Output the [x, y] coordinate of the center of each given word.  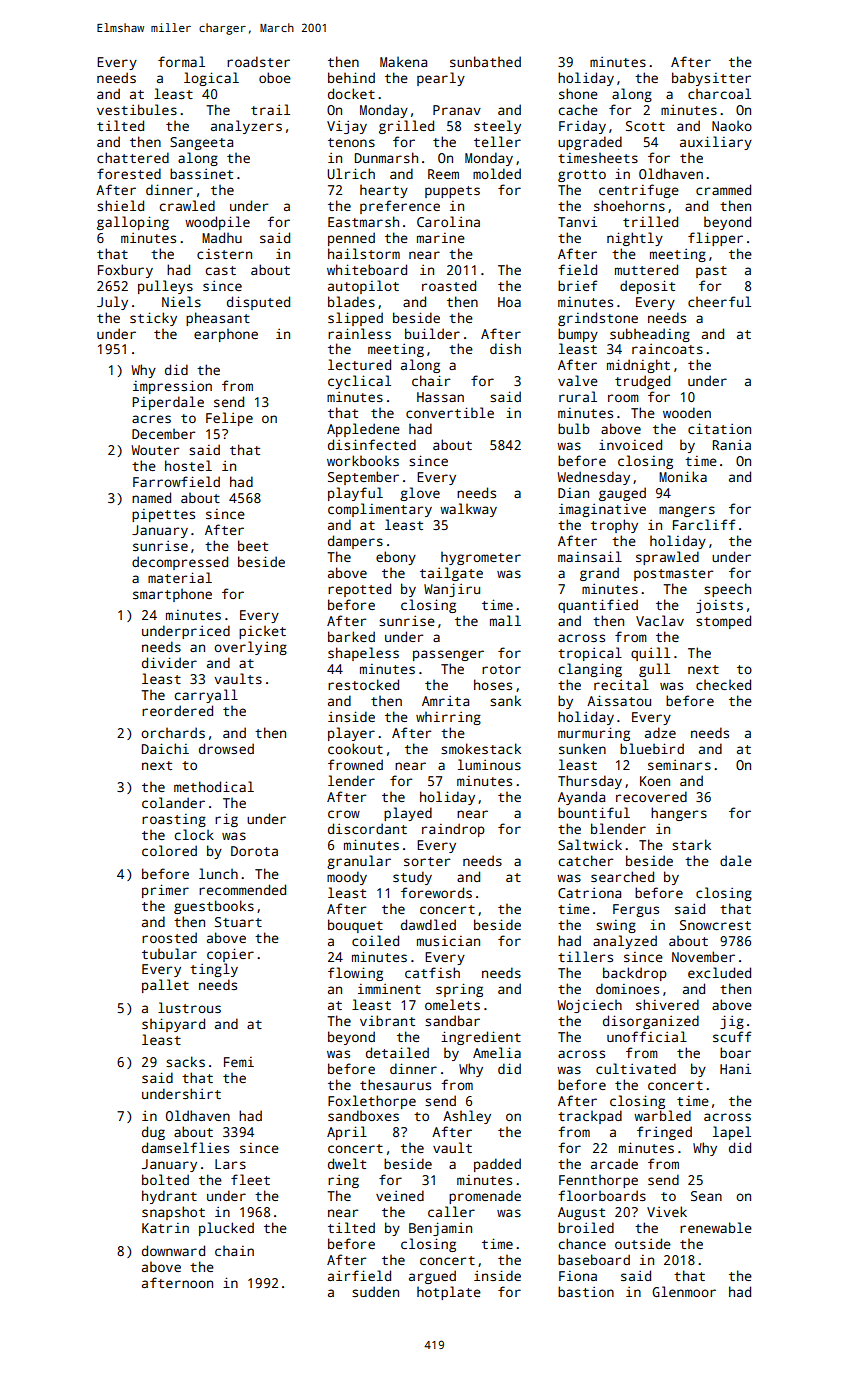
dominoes [627, 988]
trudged [642, 382]
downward [173, 1250]
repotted [359, 590]
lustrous [189, 1007]
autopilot [363, 287]
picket [262, 632]
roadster [258, 61]
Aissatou [619, 700]
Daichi [165, 748]
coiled [375, 940]
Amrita [445, 701]
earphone [226, 335]
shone [578, 93]
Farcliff [704, 524]
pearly [441, 79]
